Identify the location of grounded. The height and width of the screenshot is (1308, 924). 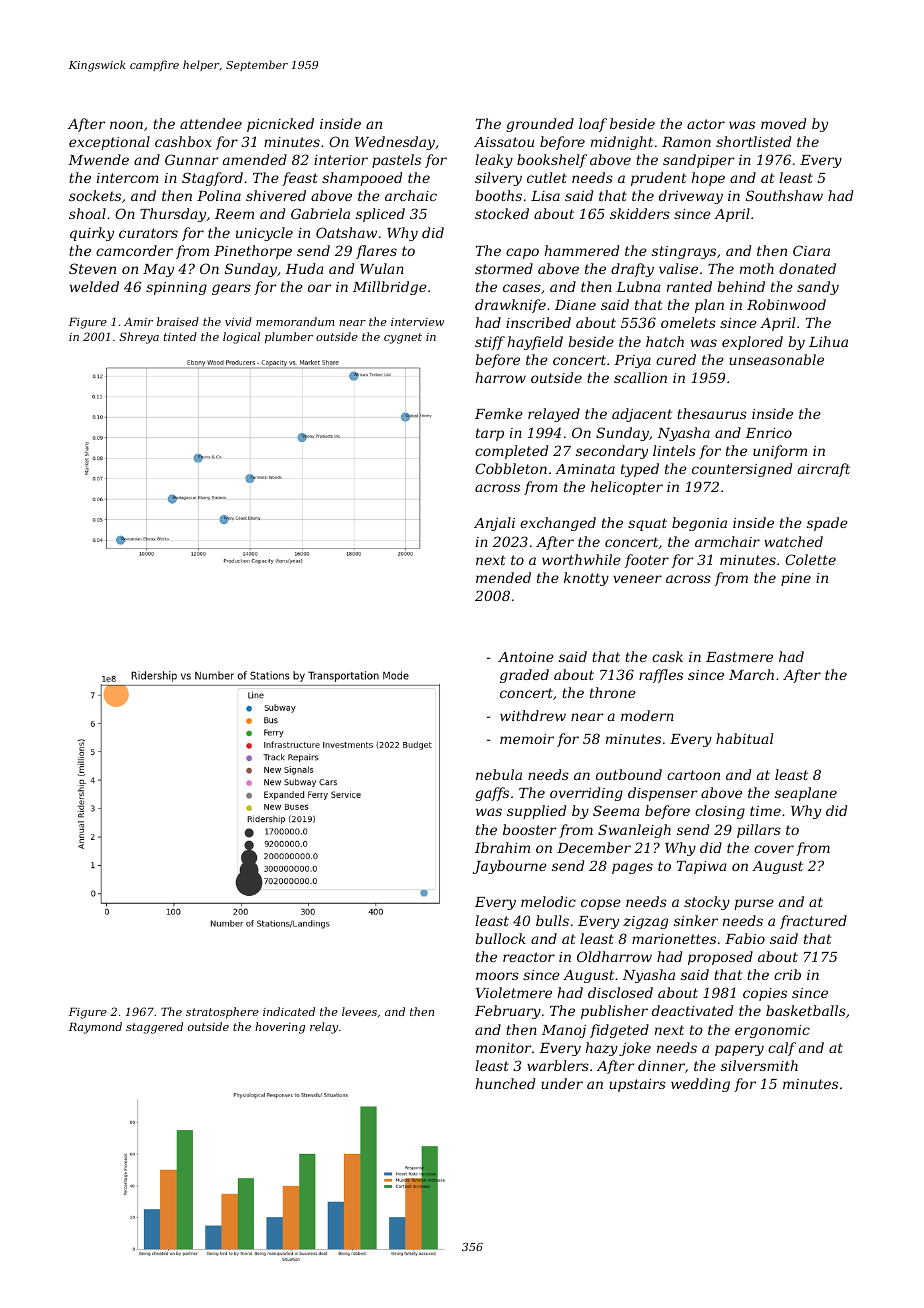
(540, 125).
